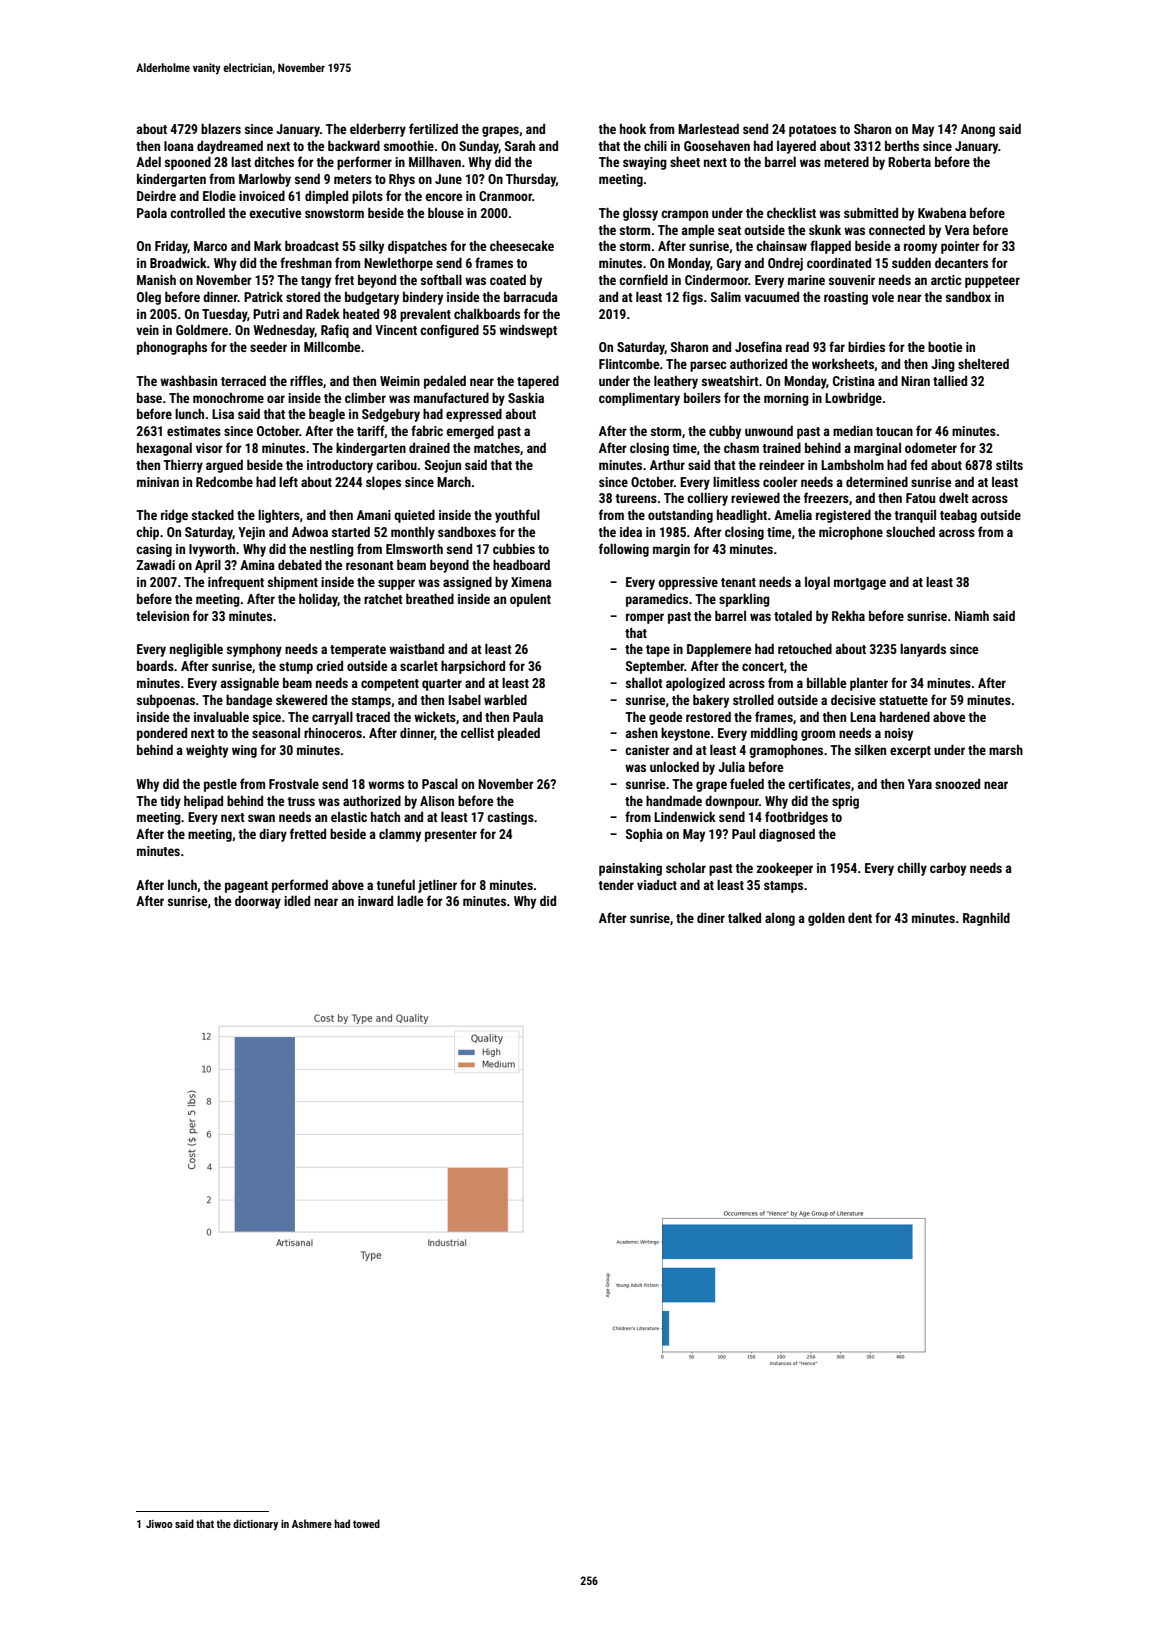 The height and width of the image is (1642, 1161). What do you see at coordinates (797, 347) in the image?
I see `read` at bounding box center [797, 347].
